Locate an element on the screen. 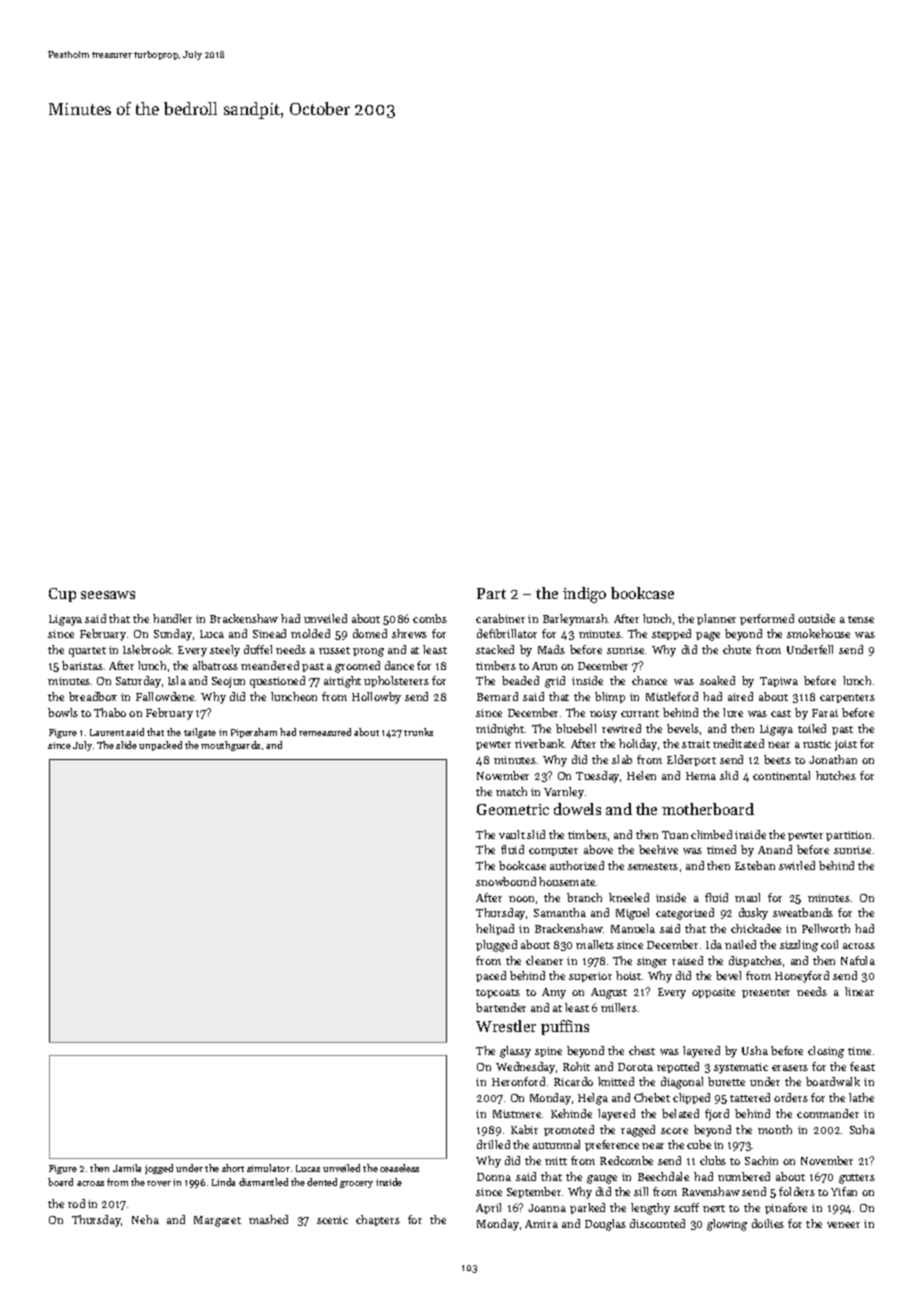 This screenshot has height=1308, width=924. midnight is located at coordinates (500, 730).
